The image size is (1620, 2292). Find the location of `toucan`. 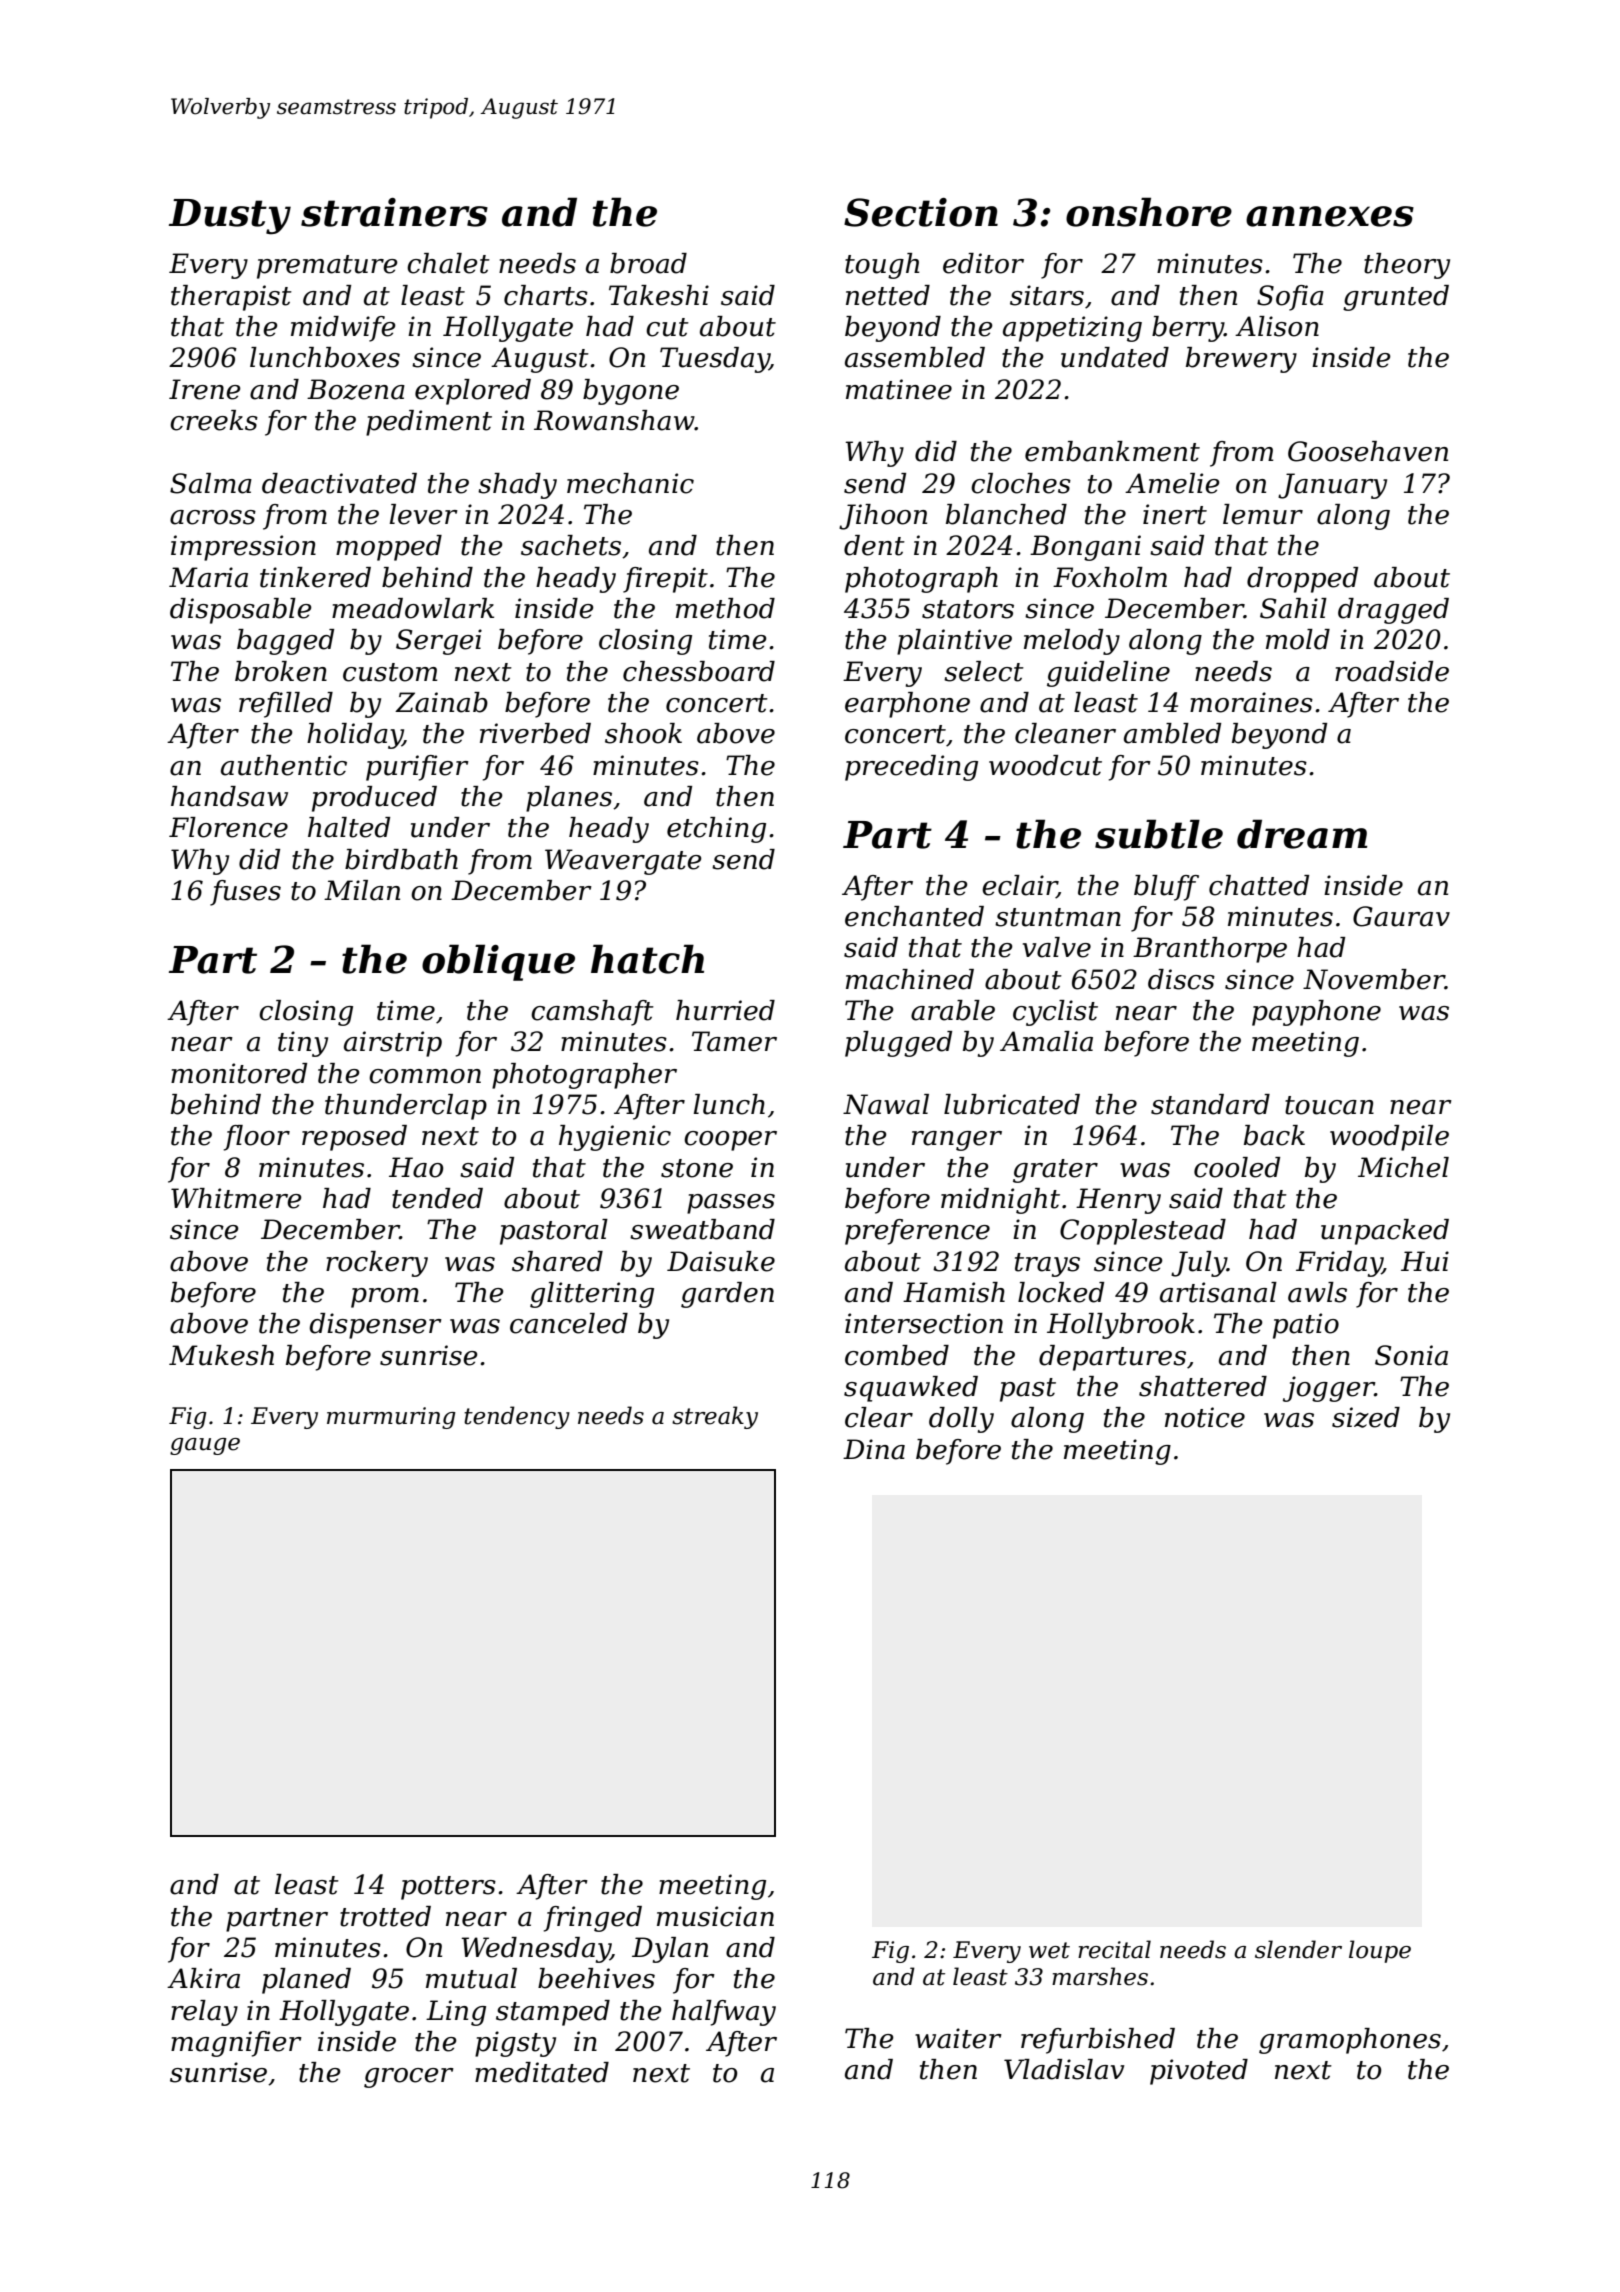

toucan is located at coordinates (1329, 1105).
